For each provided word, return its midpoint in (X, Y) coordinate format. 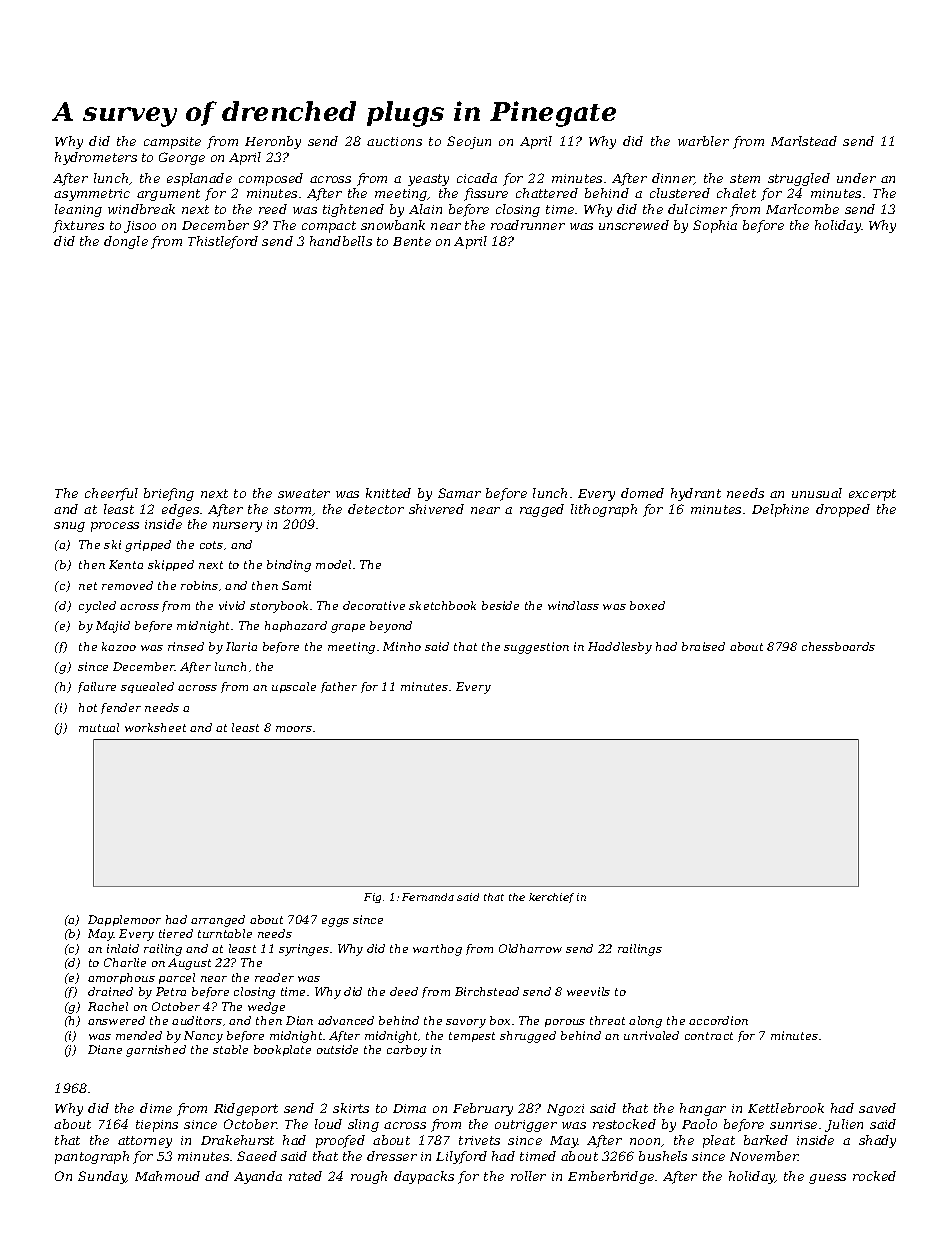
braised (703, 646)
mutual (99, 727)
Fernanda (428, 897)
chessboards (838, 646)
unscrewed (634, 225)
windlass (573, 605)
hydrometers (96, 158)
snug (69, 527)
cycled (97, 607)
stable (230, 1049)
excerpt (872, 495)
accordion (718, 1020)
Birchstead (487, 991)
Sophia (715, 226)
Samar (459, 493)
